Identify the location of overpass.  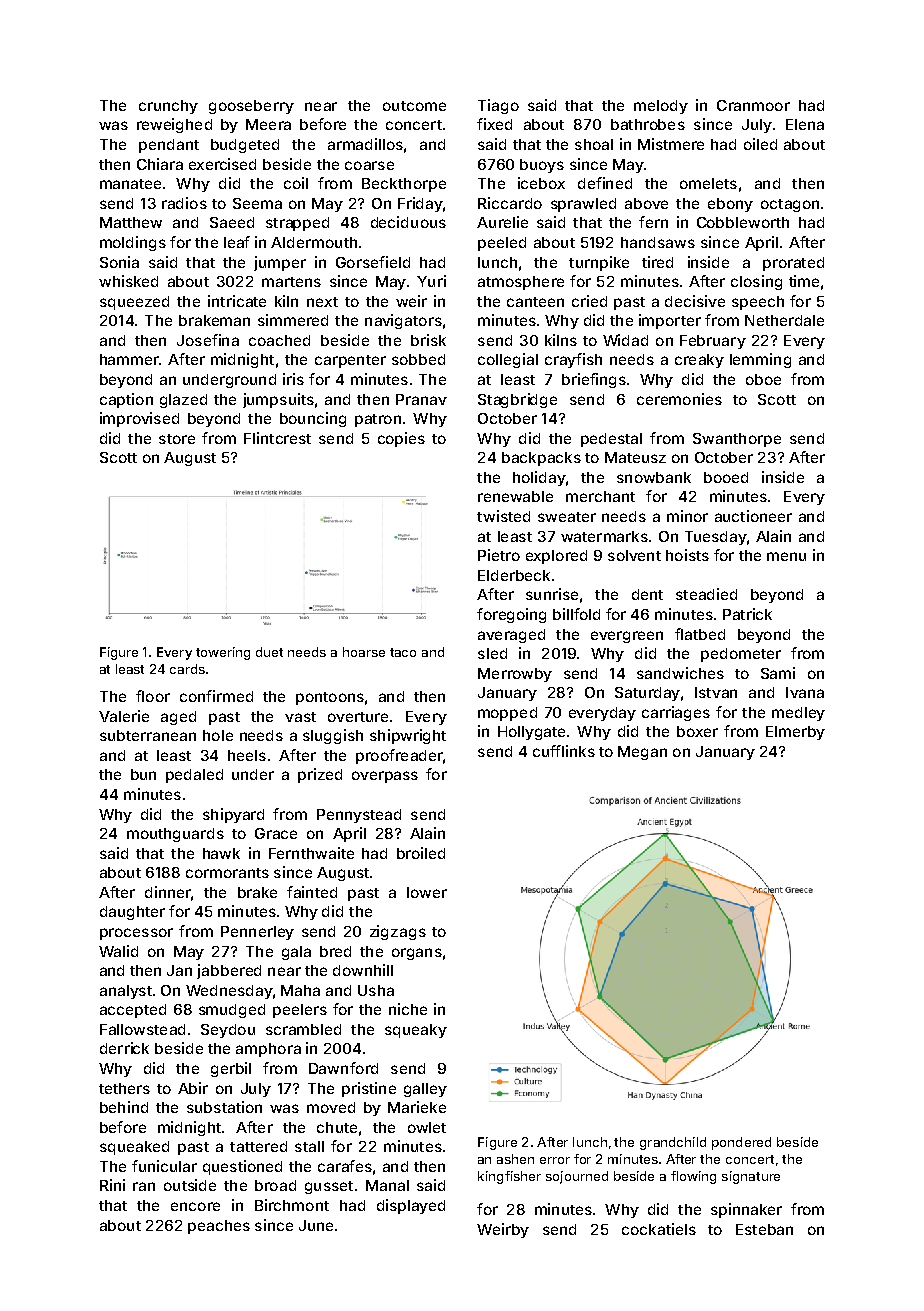
(385, 777).
